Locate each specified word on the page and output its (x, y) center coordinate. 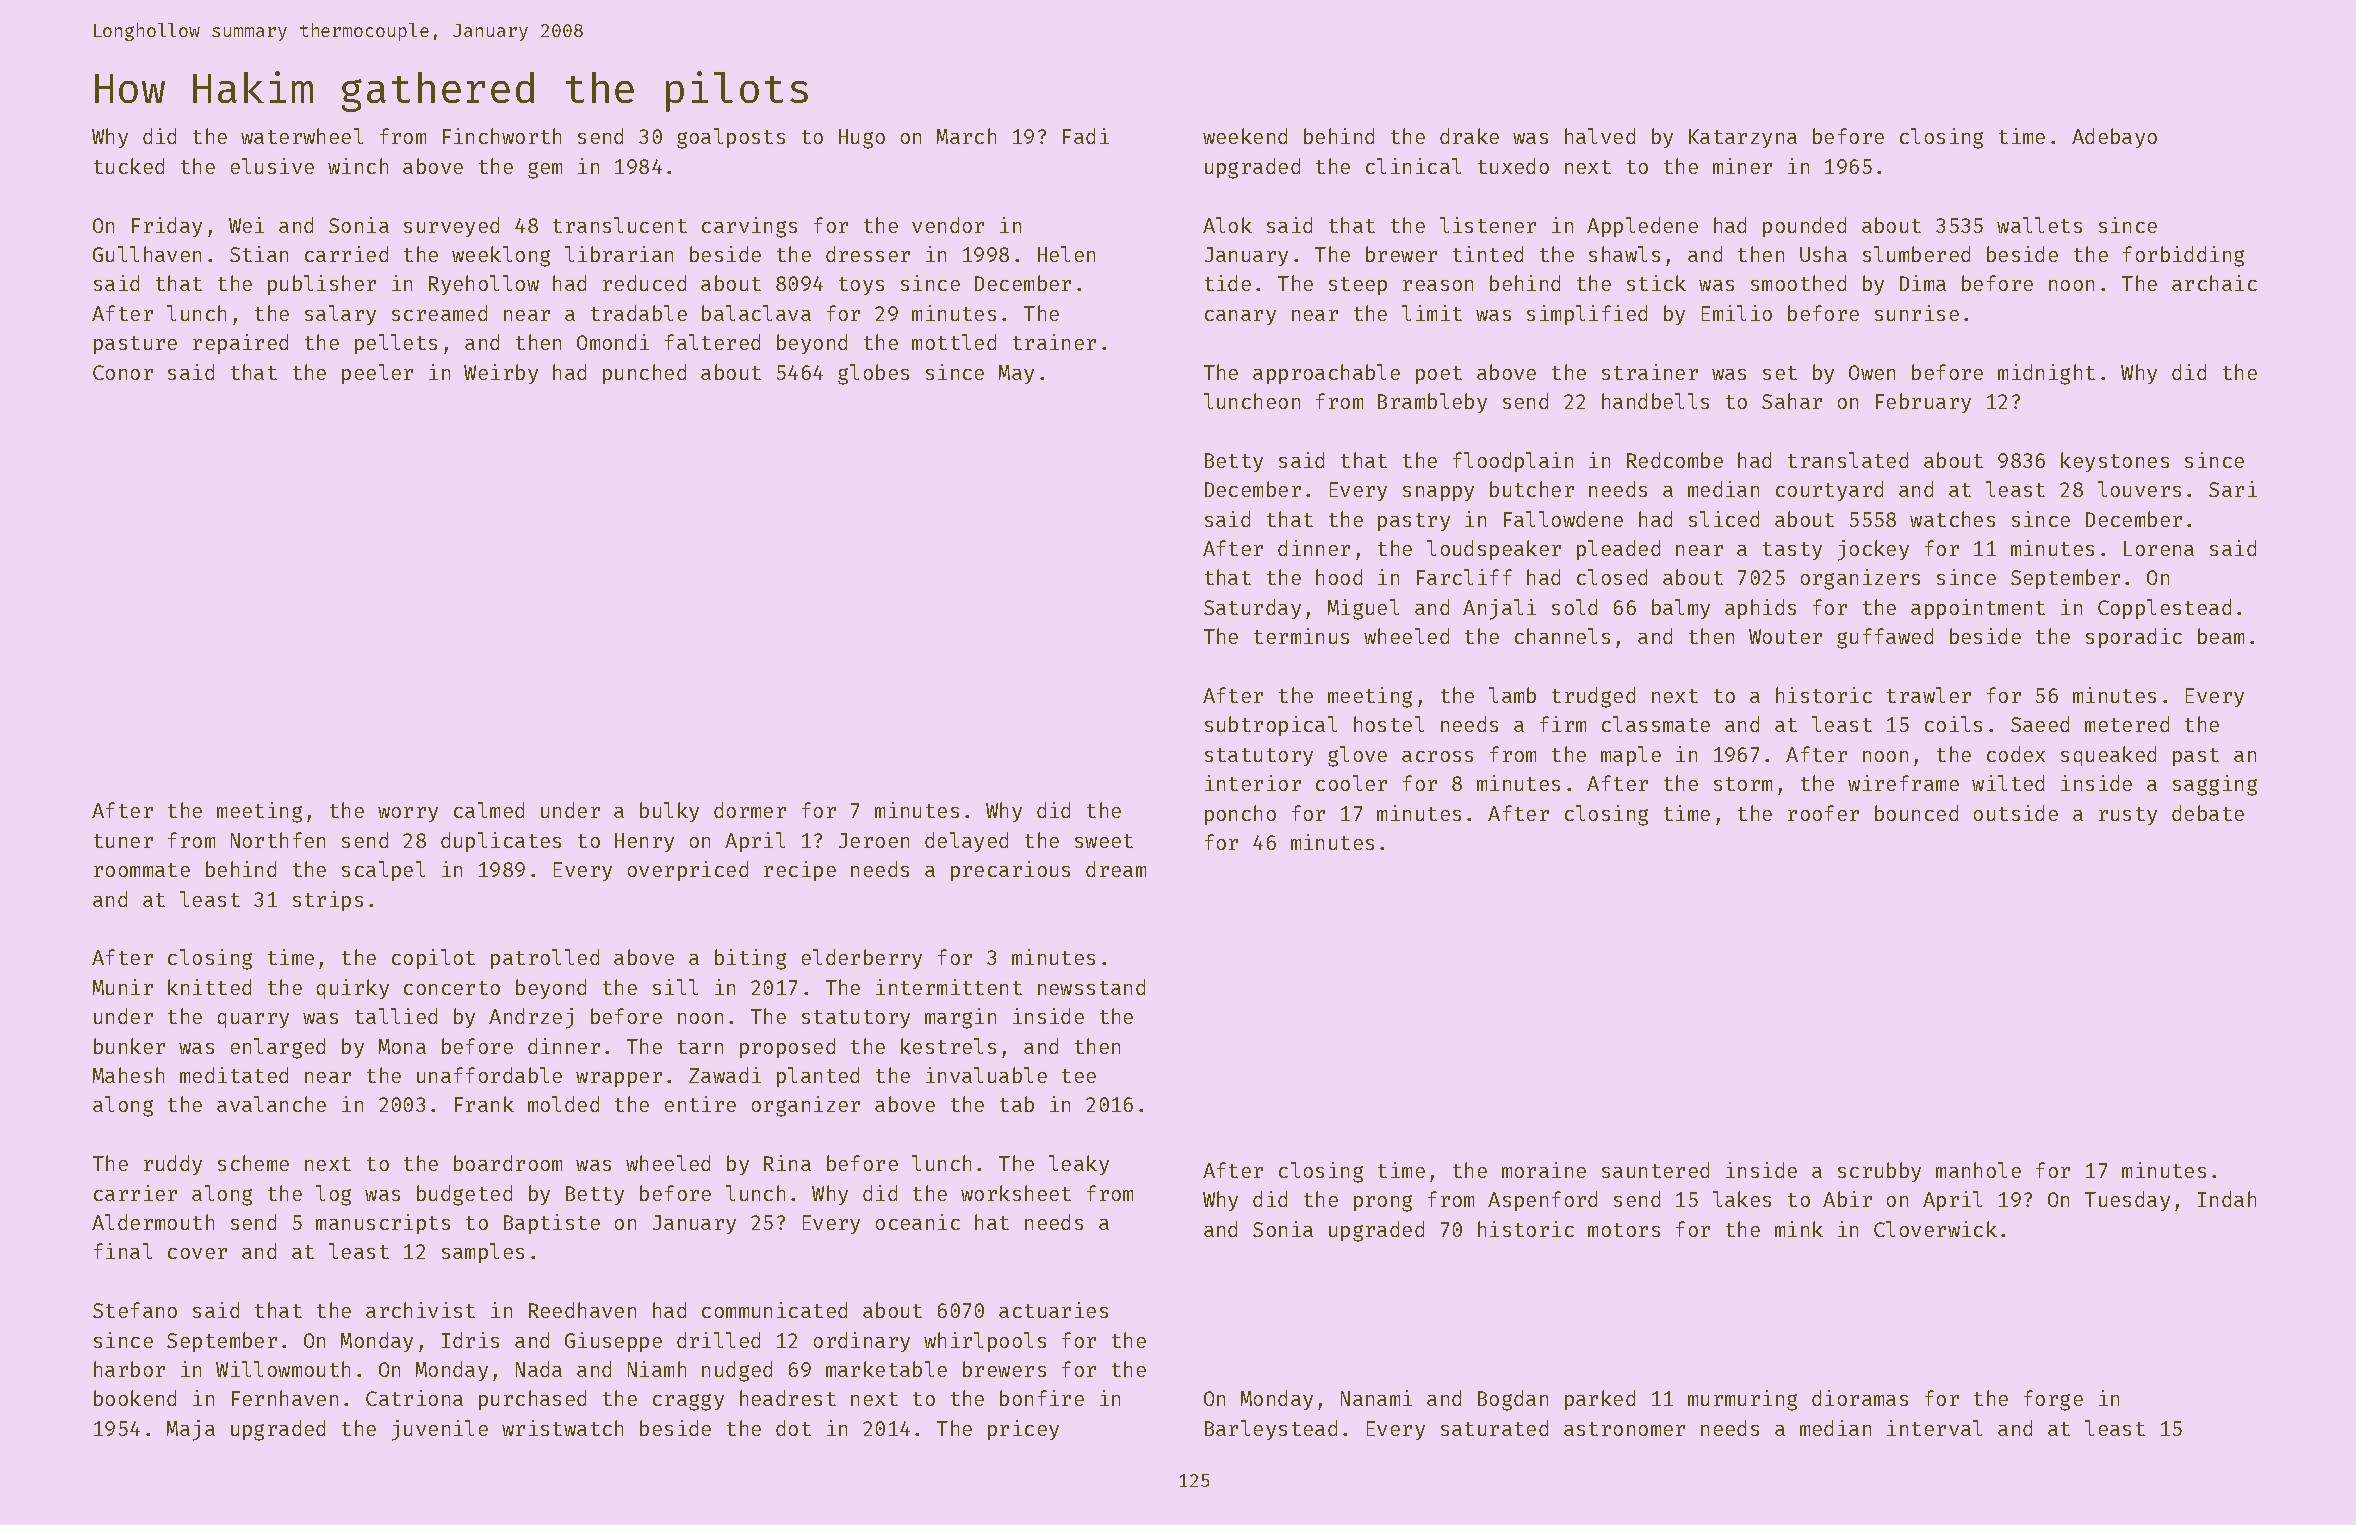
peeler (377, 374)
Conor (123, 372)
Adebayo (2114, 138)
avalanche (271, 1104)
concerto (452, 988)
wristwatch (562, 1428)
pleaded (1618, 550)
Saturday (1252, 609)
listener (1488, 225)
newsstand (1091, 987)
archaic (2214, 283)
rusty (2128, 816)
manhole (1978, 1170)
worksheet (1016, 1193)
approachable (1326, 374)
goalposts (731, 138)
